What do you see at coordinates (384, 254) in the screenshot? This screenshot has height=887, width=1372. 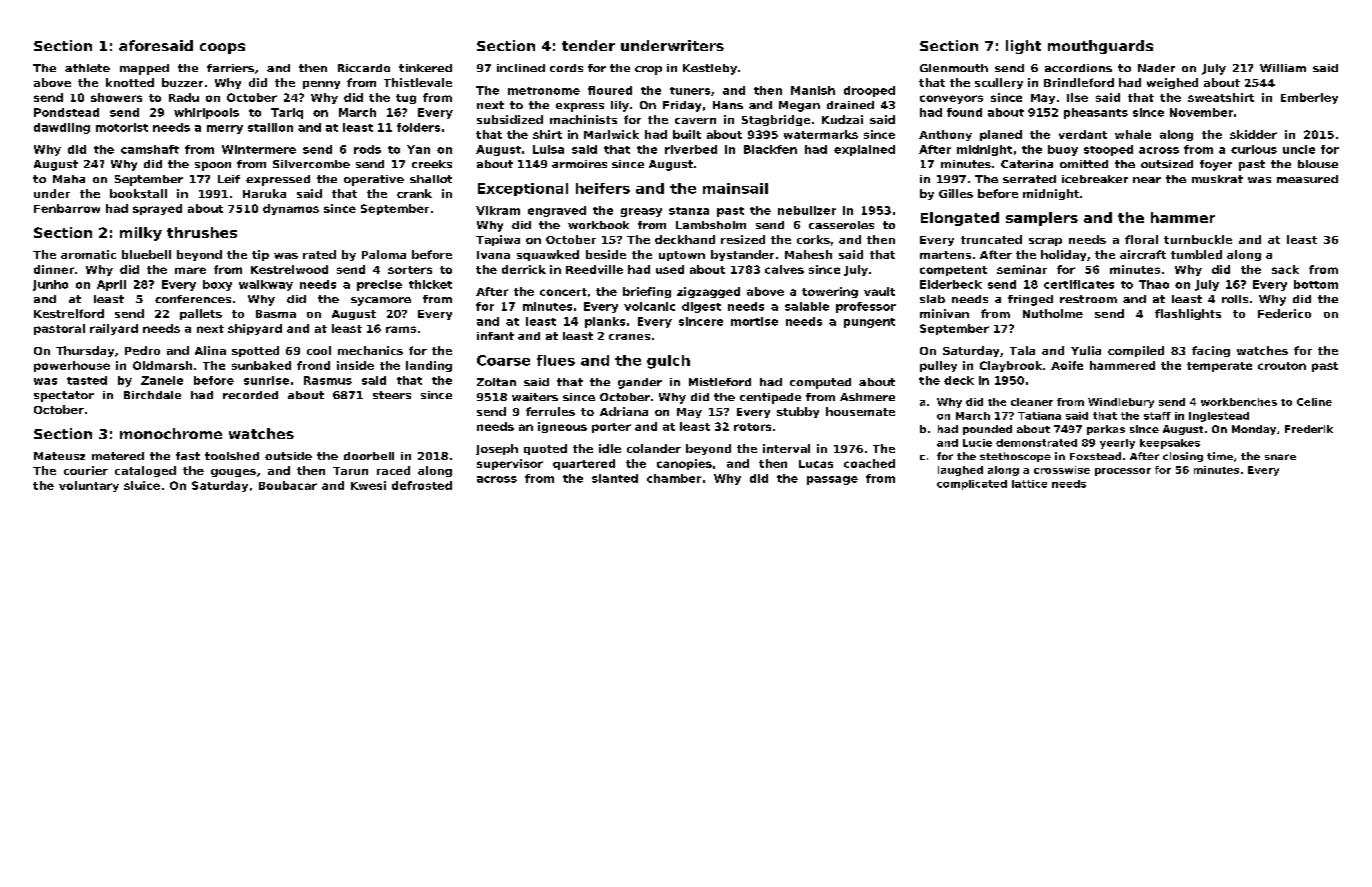 I see `Paloma` at bounding box center [384, 254].
